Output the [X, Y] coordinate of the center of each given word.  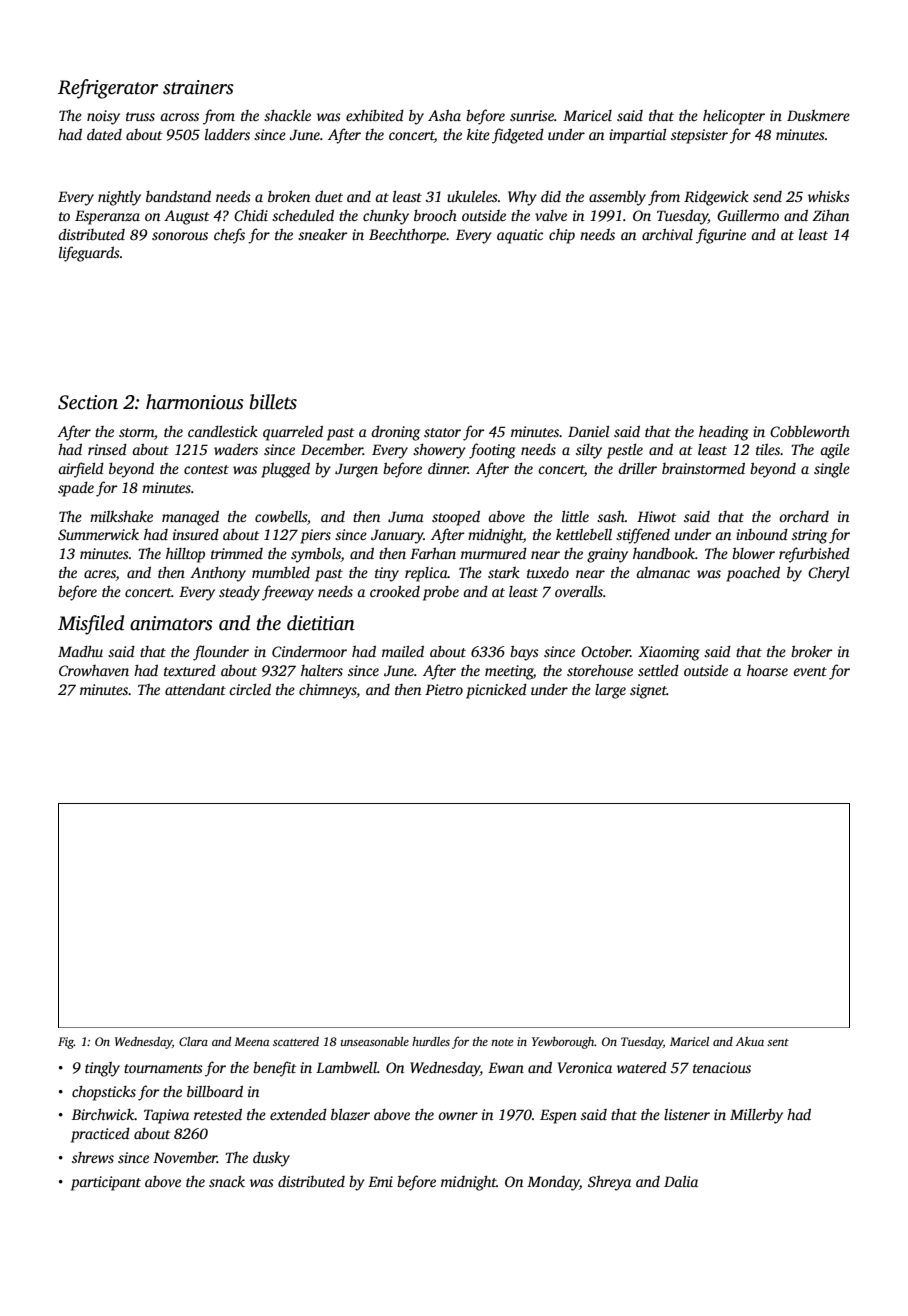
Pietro [444, 689]
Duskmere [818, 115]
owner [458, 1116]
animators [171, 623]
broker [812, 651]
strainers [198, 87]
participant [106, 1183]
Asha [444, 115]
